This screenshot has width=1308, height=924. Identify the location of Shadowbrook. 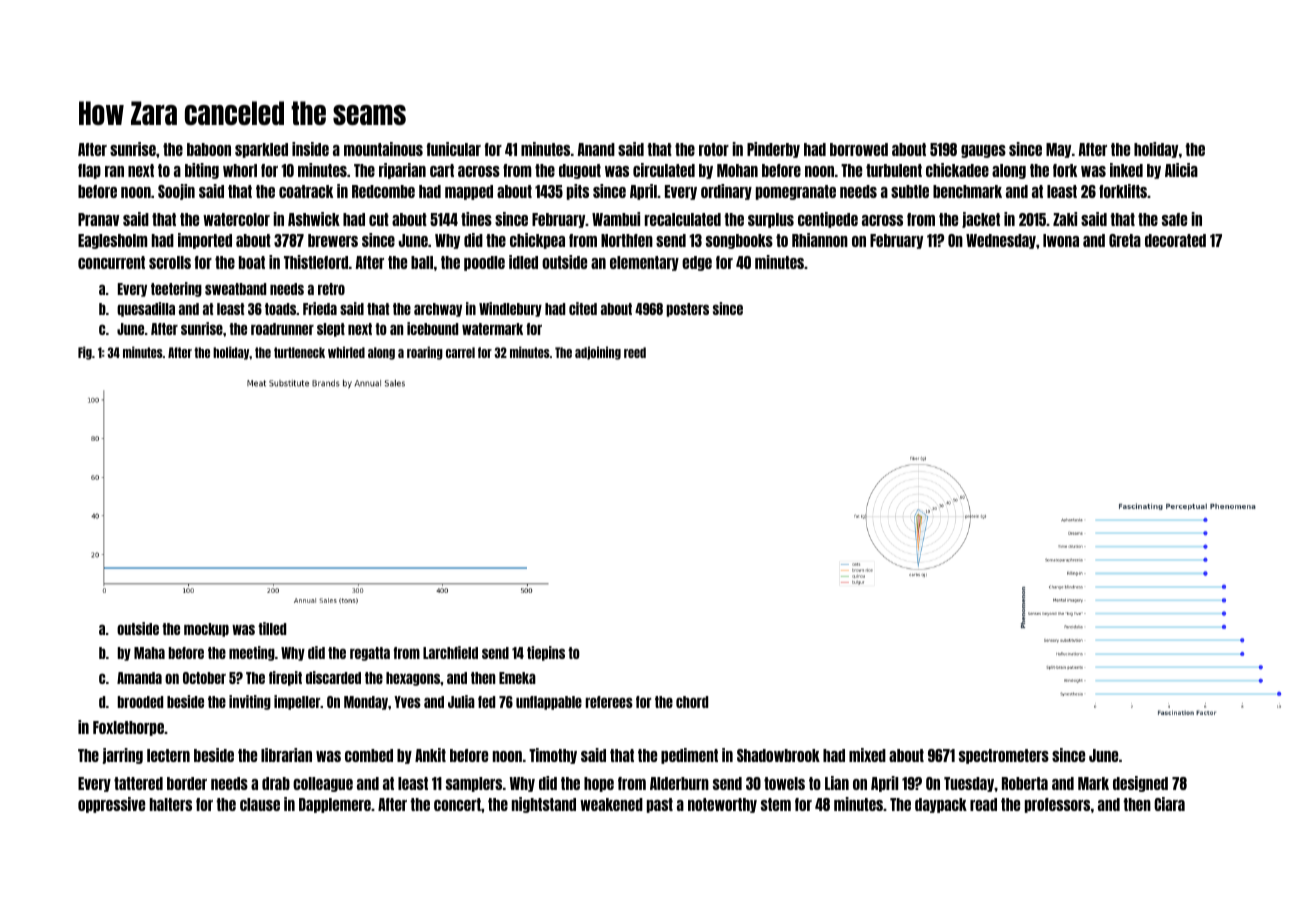
(778, 755).
